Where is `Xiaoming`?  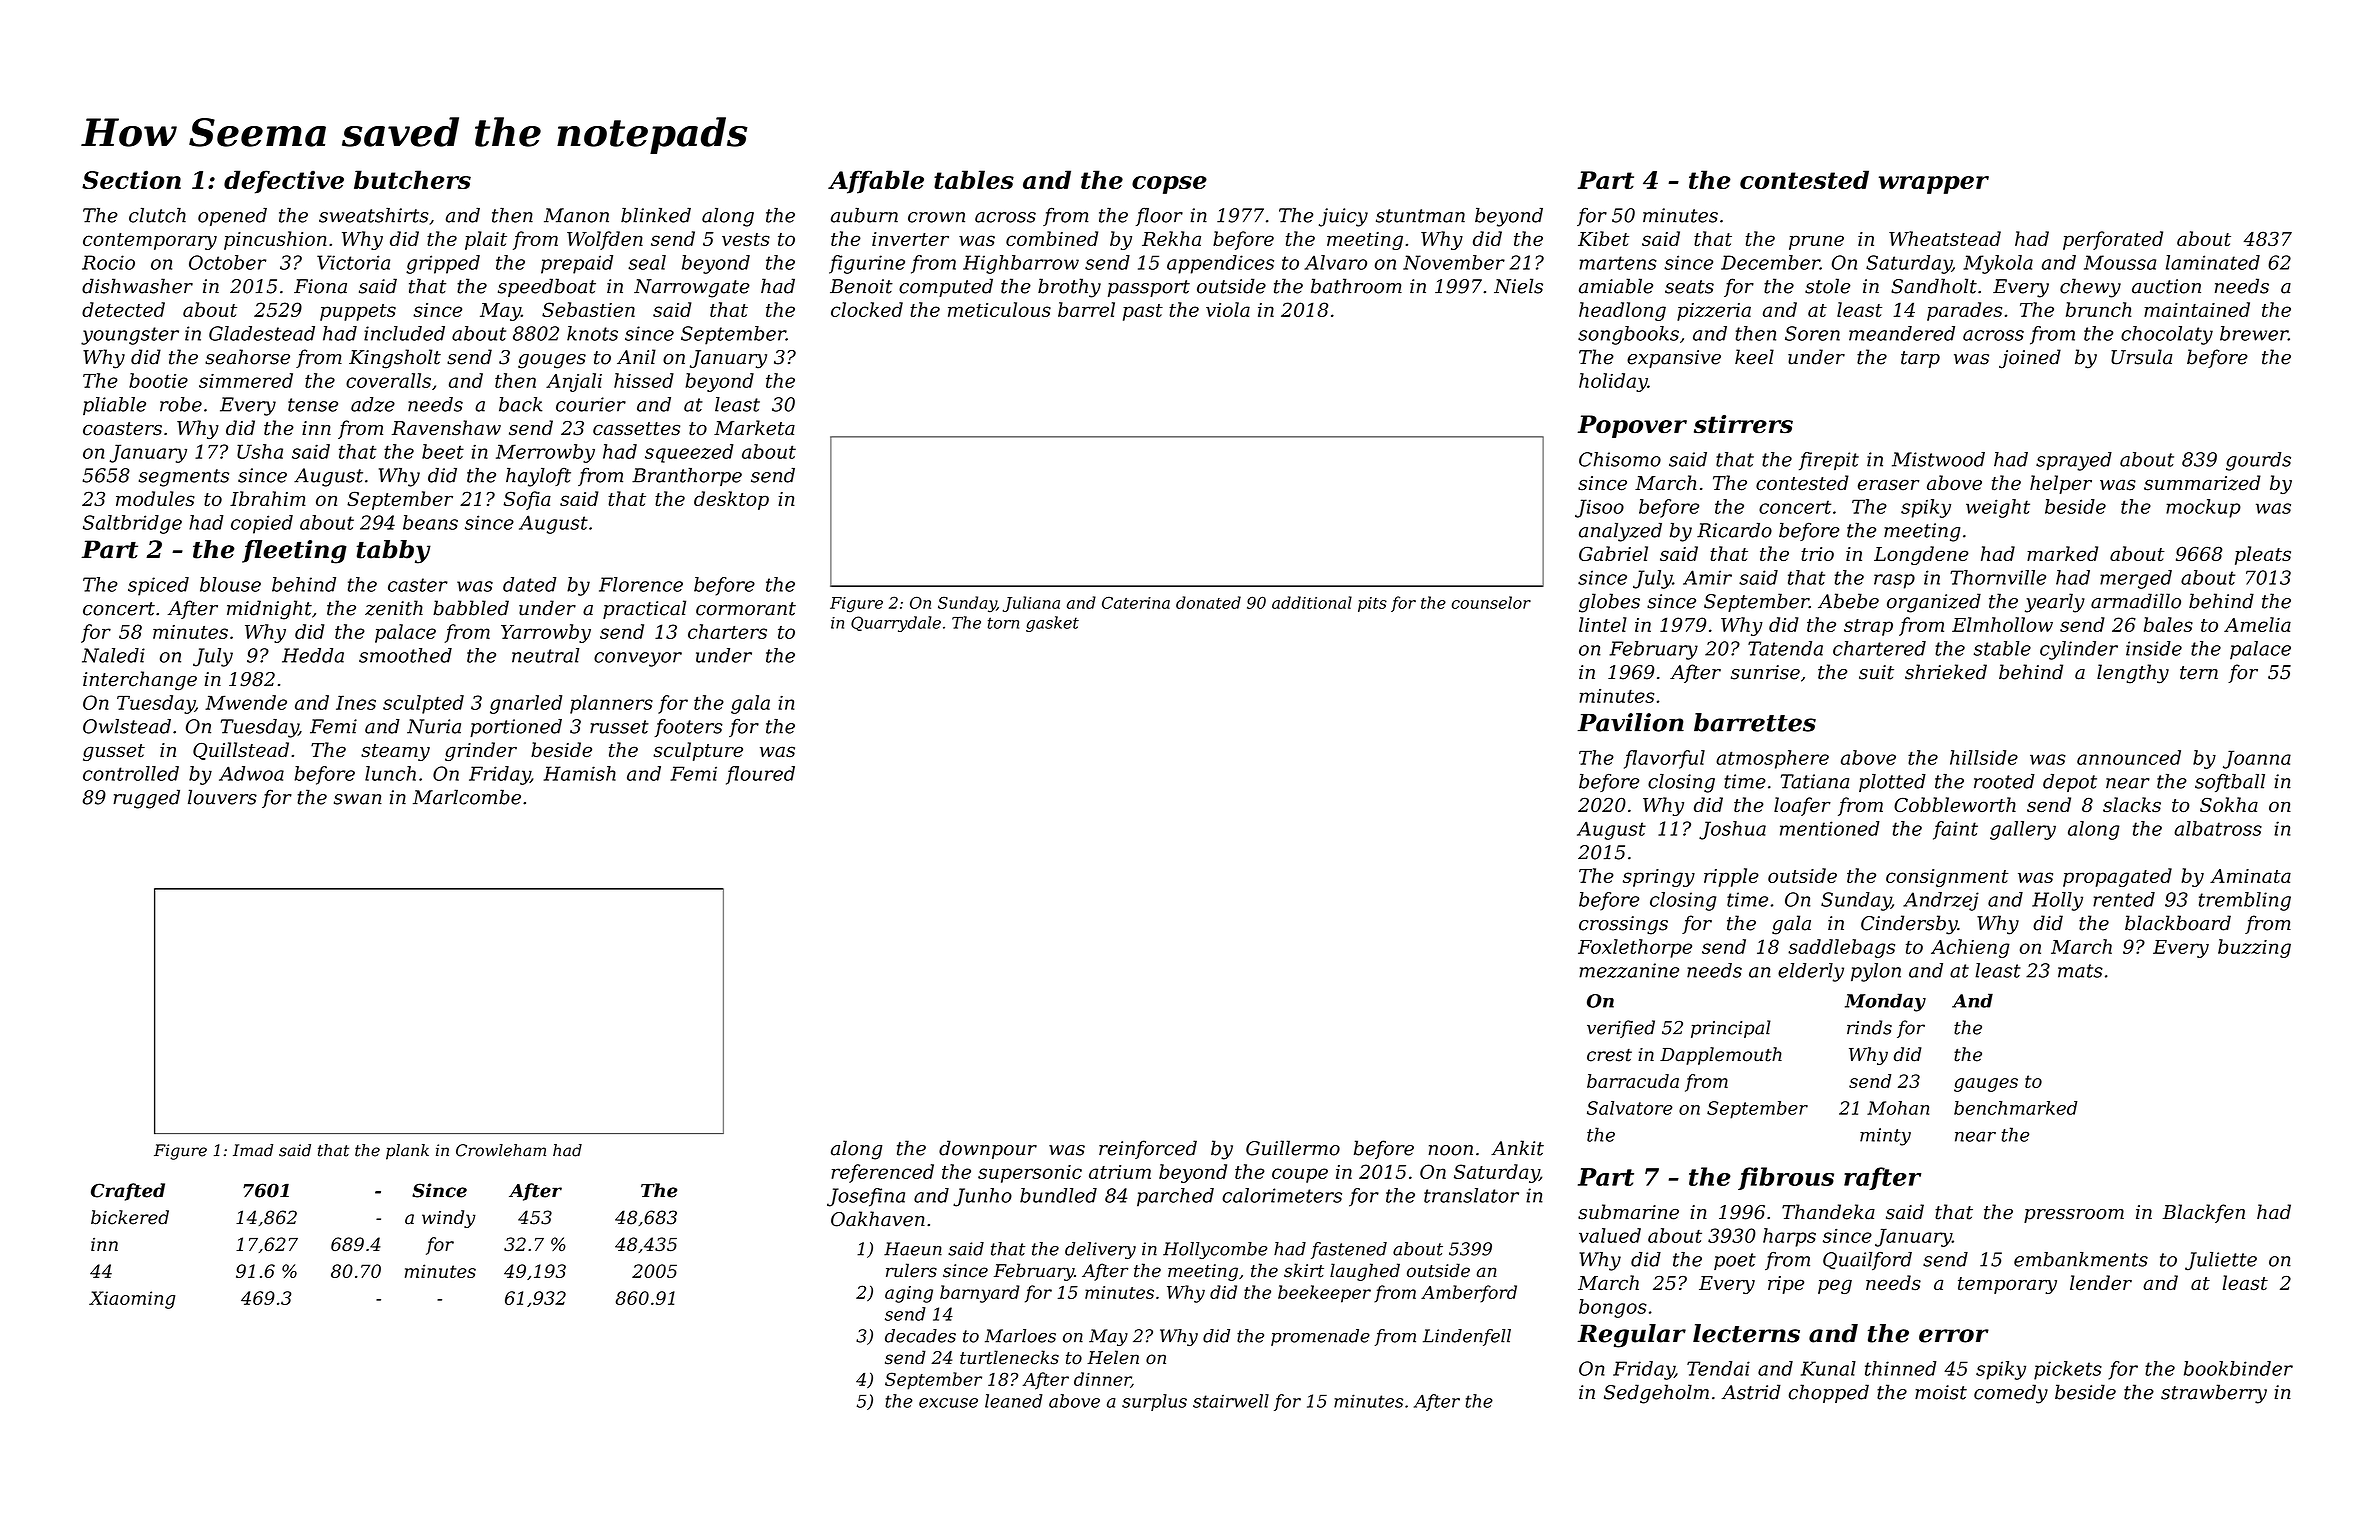
Xiaoming is located at coordinates (132, 1300).
